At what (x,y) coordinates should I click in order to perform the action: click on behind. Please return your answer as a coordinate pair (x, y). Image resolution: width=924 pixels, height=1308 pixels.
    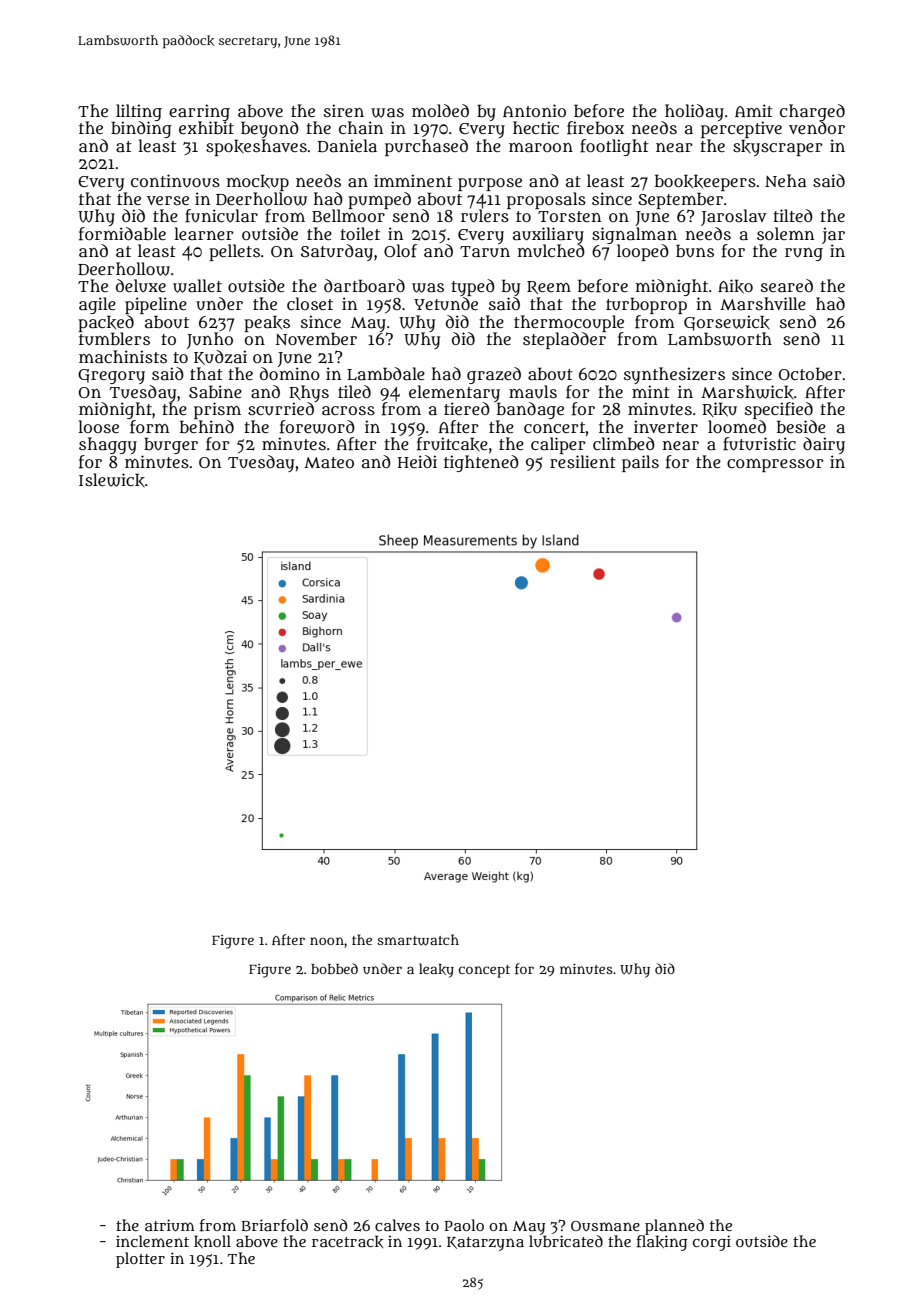
    Looking at the image, I should click on (207, 426).
